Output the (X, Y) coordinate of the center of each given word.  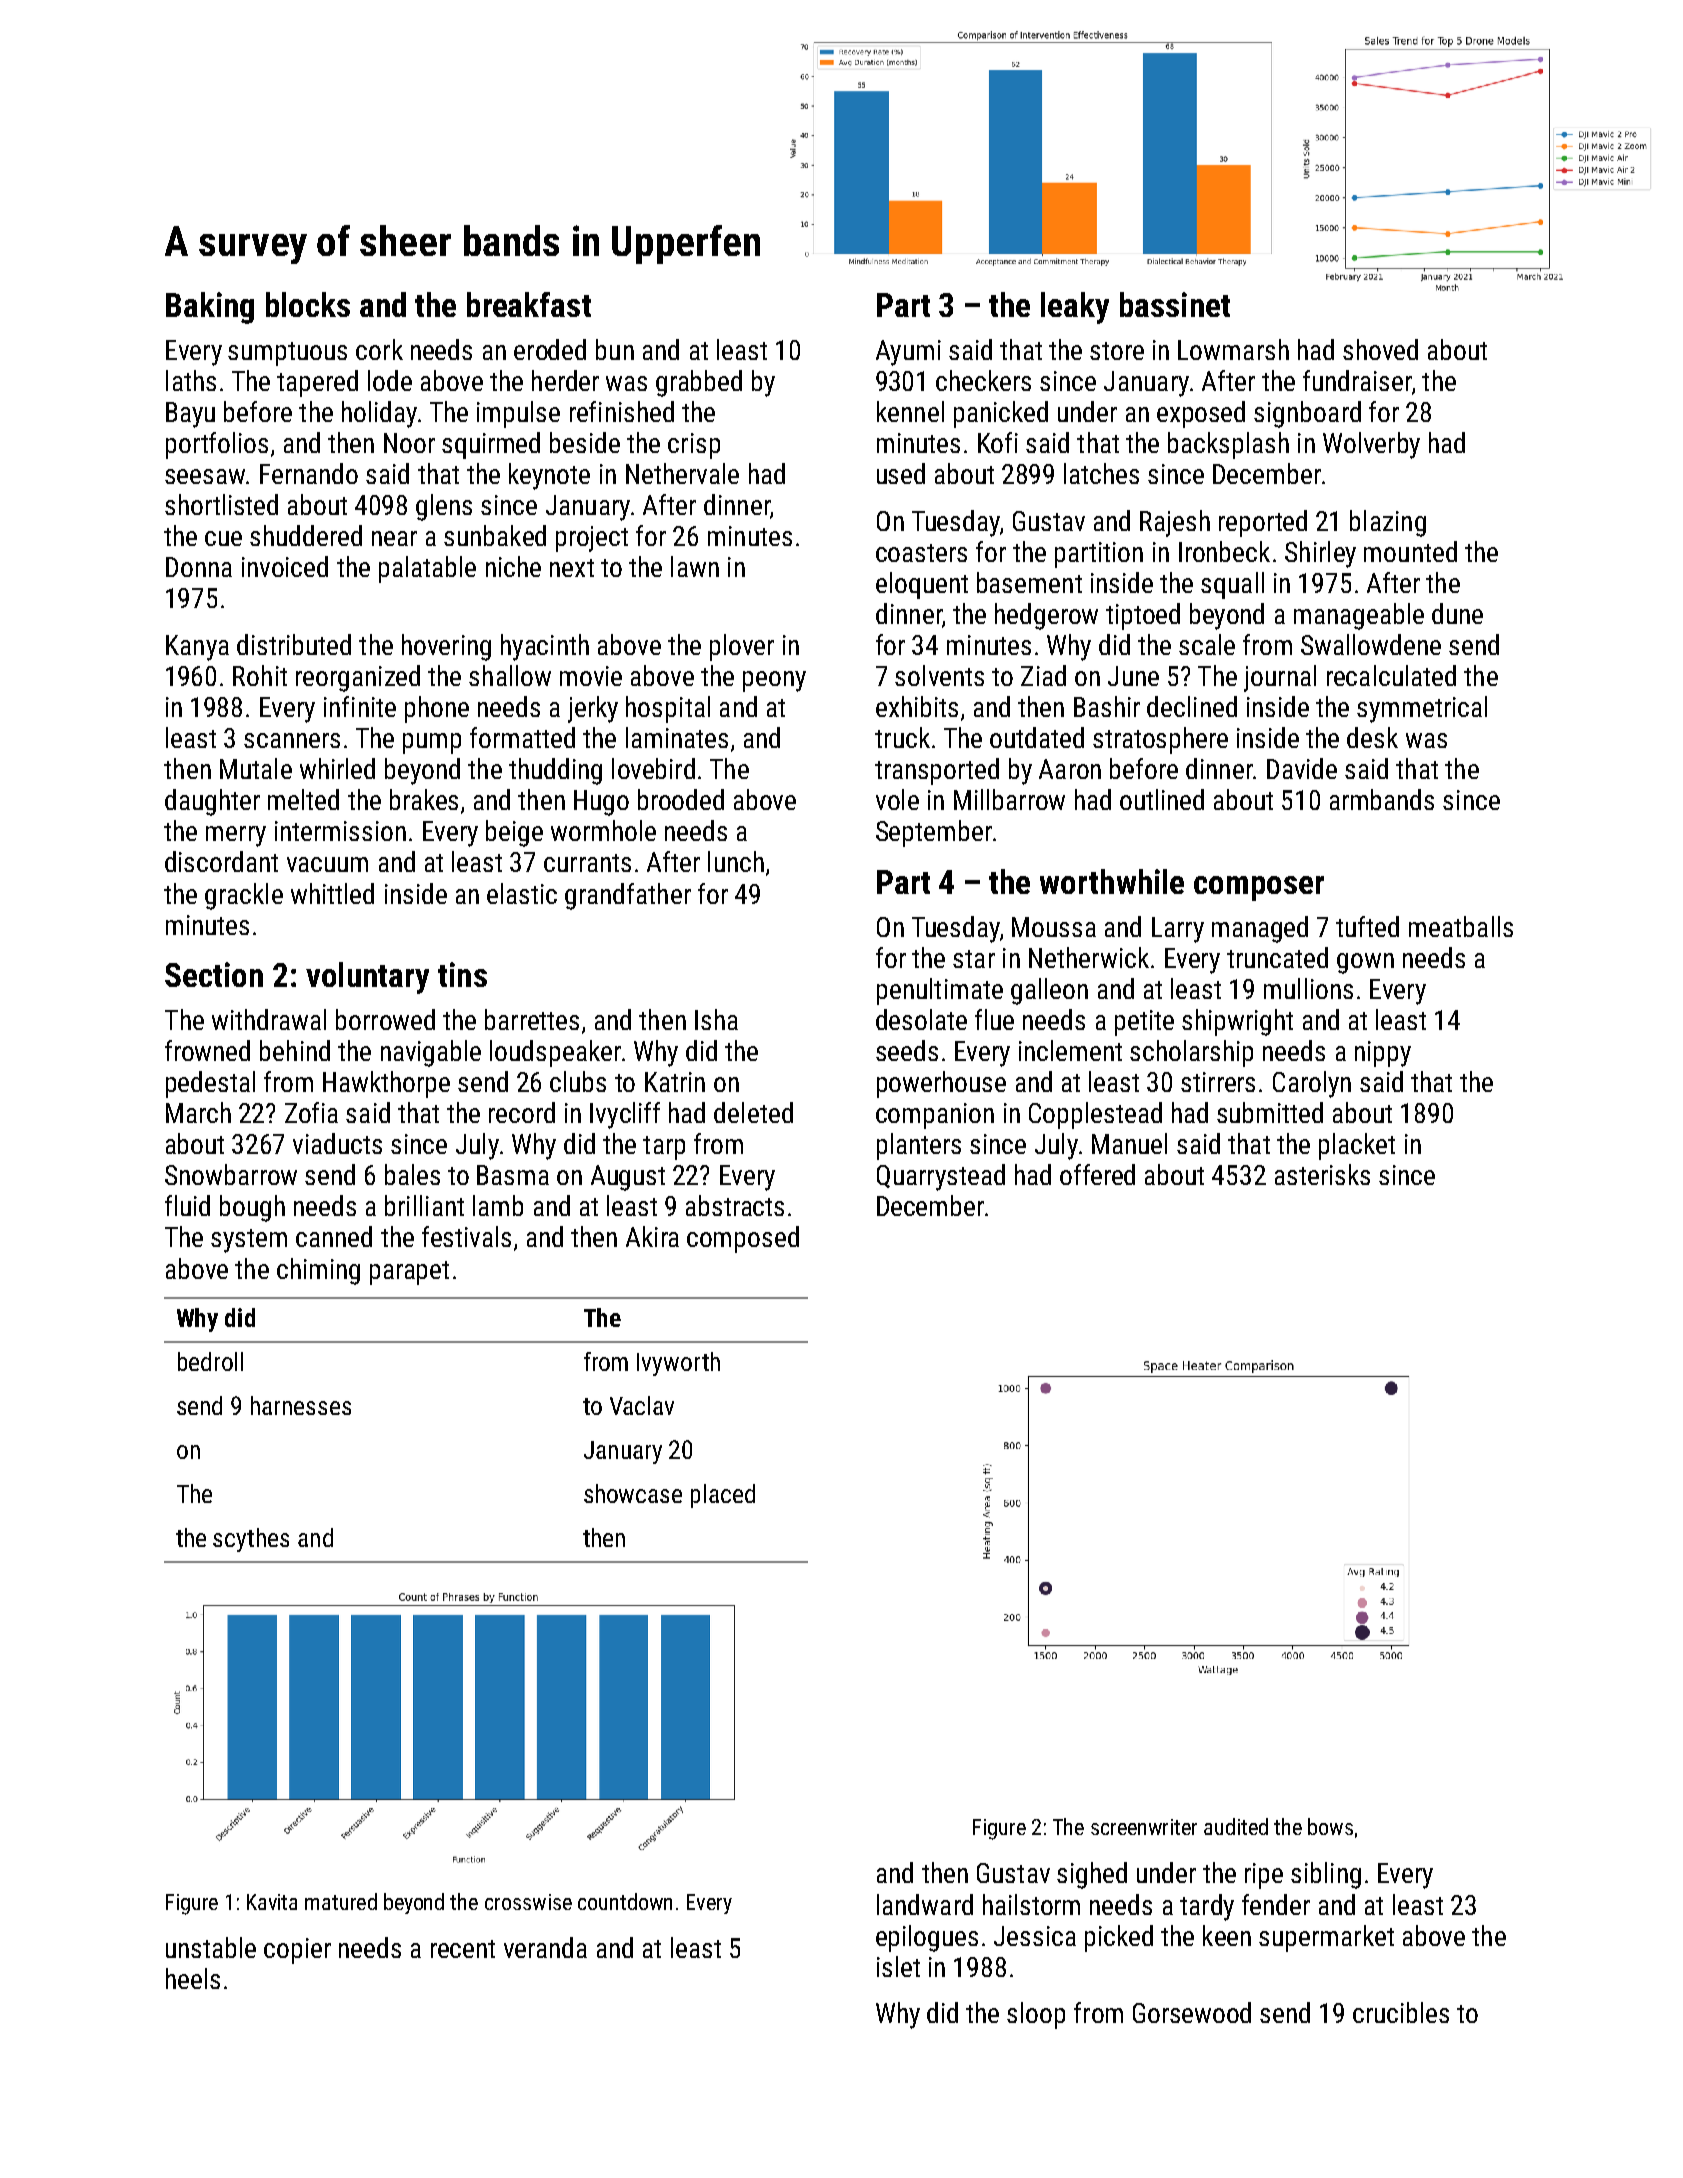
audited (1236, 1826)
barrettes (532, 1019)
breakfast (529, 304)
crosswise (528, 1902)
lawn (695, 566)
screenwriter (1144, 1827)
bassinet (1175, 304)
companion (935, 1116)
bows (1330, 1826)
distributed (294, 644)
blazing (1388, 523)
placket (1357, 1146)
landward (925, 1904)
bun (615, 349)
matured (341, 1901)
